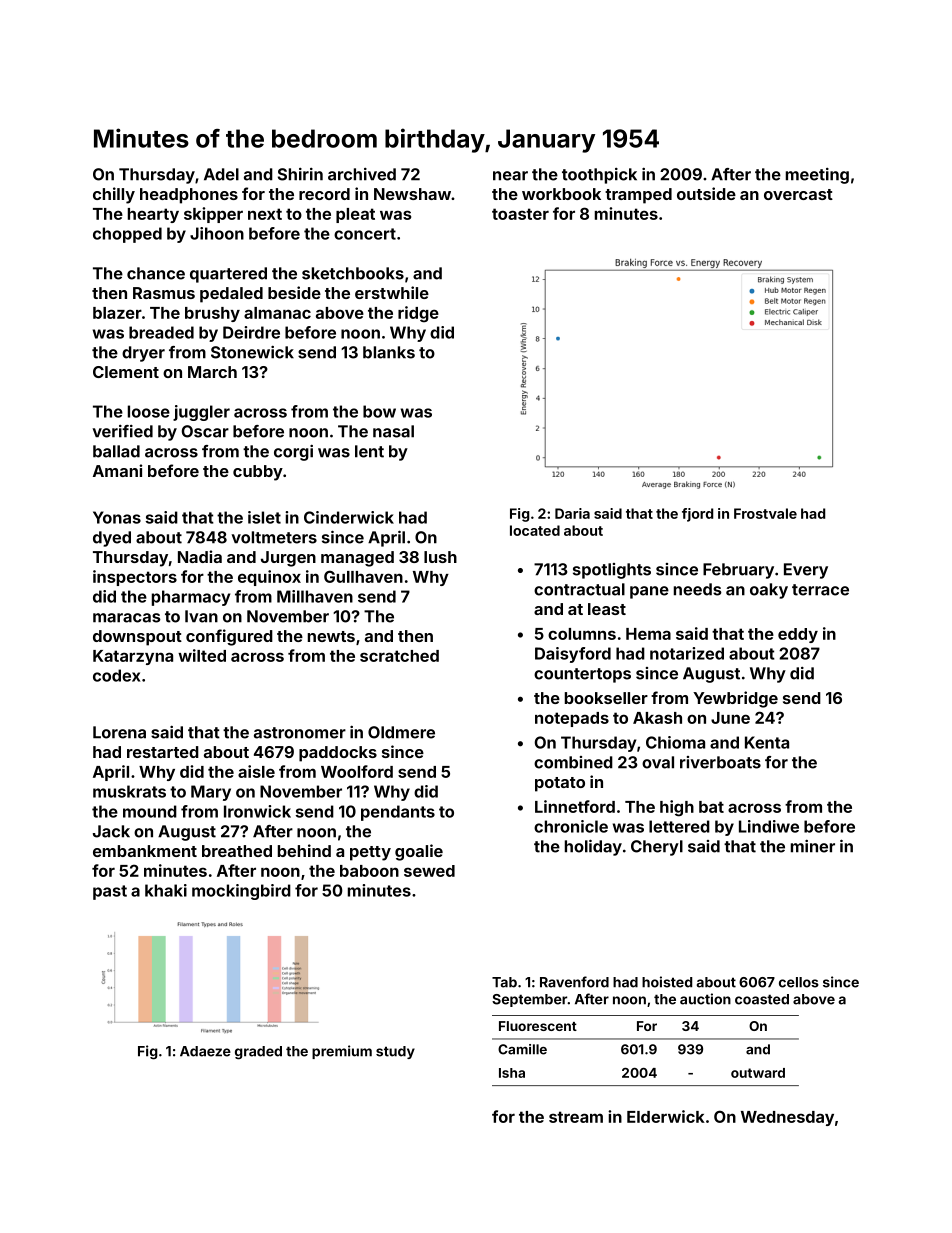  What do you see at coordinates (657, 848) in the image?
I see `Cheryl` at bounding box center [657, 848].
